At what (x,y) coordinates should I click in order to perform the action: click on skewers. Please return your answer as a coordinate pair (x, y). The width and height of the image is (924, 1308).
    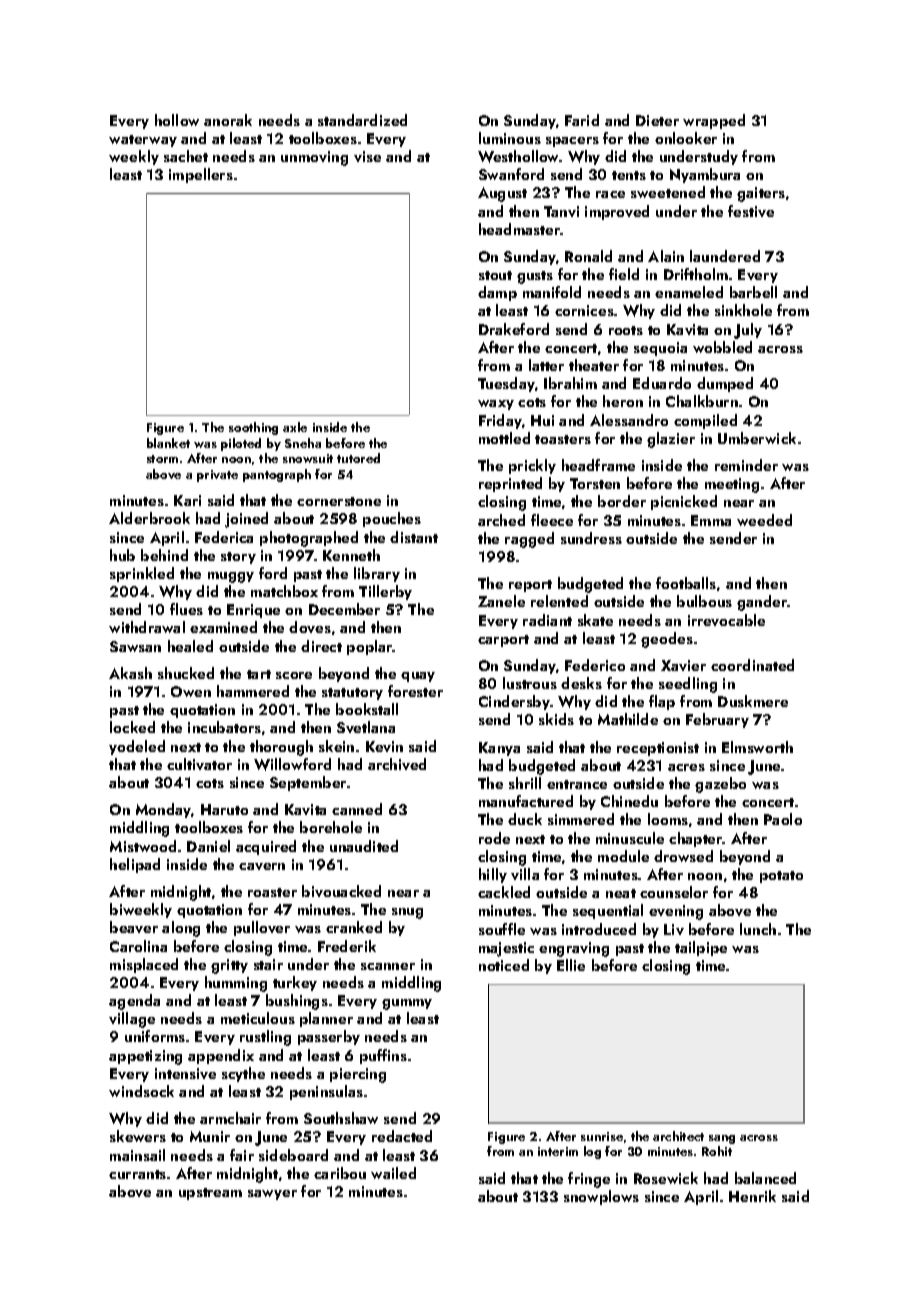
    Looking at the image, I should click on (138, 1136).
